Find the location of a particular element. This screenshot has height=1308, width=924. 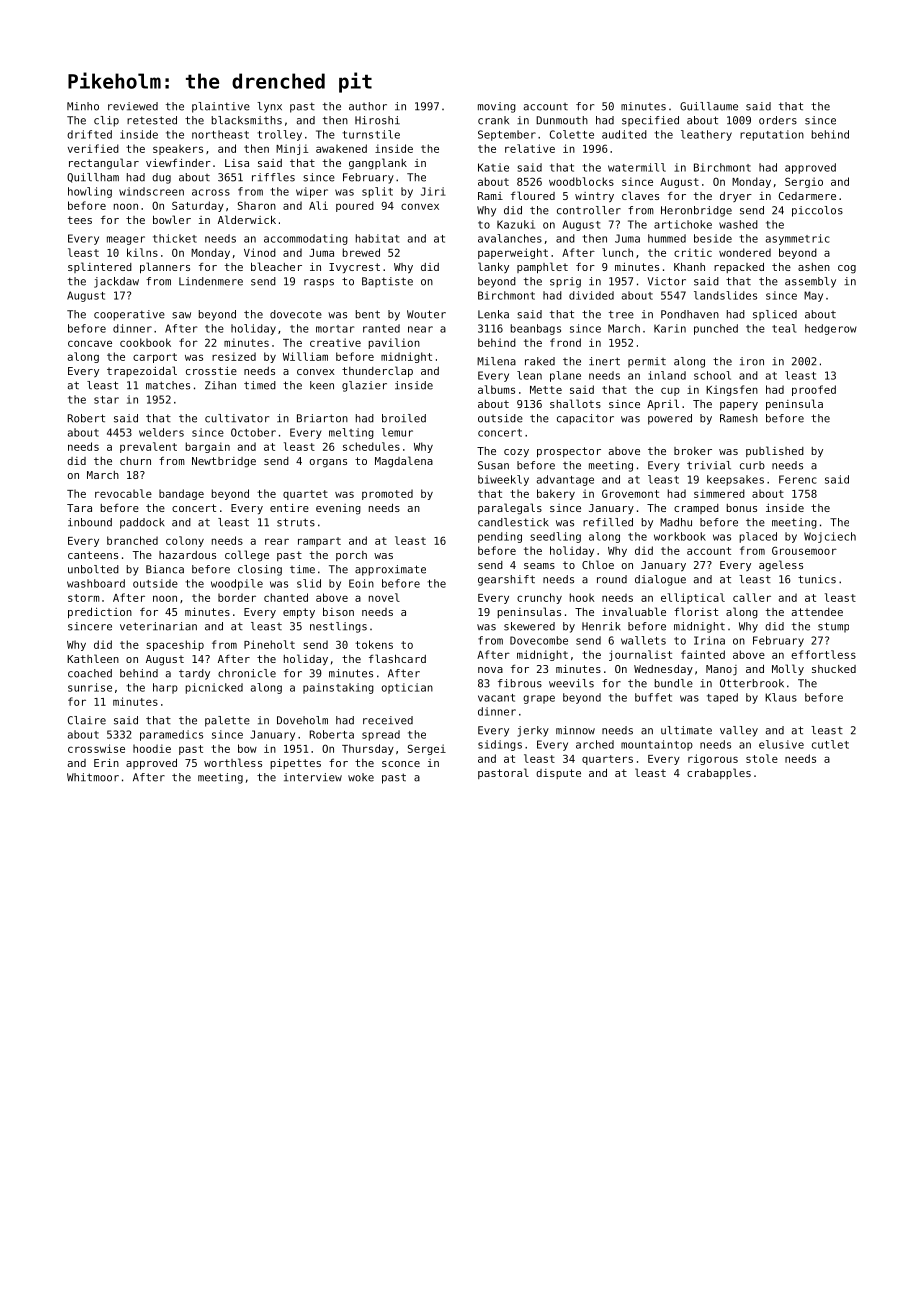

speakers is located at coordinates (178, 149).
